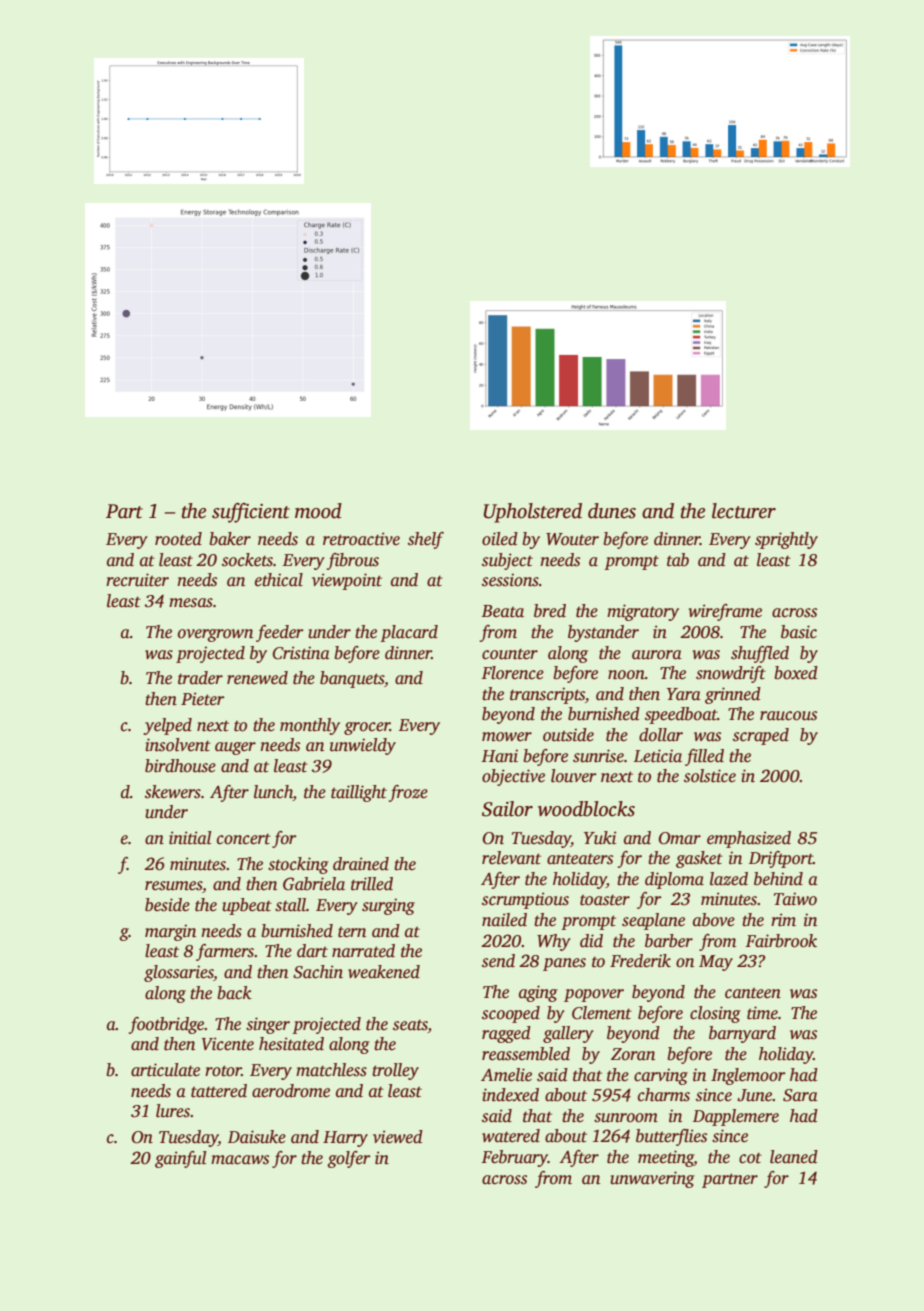 This page has height=1311, width=924. I want to click on lecturer, so click(744, 511).
